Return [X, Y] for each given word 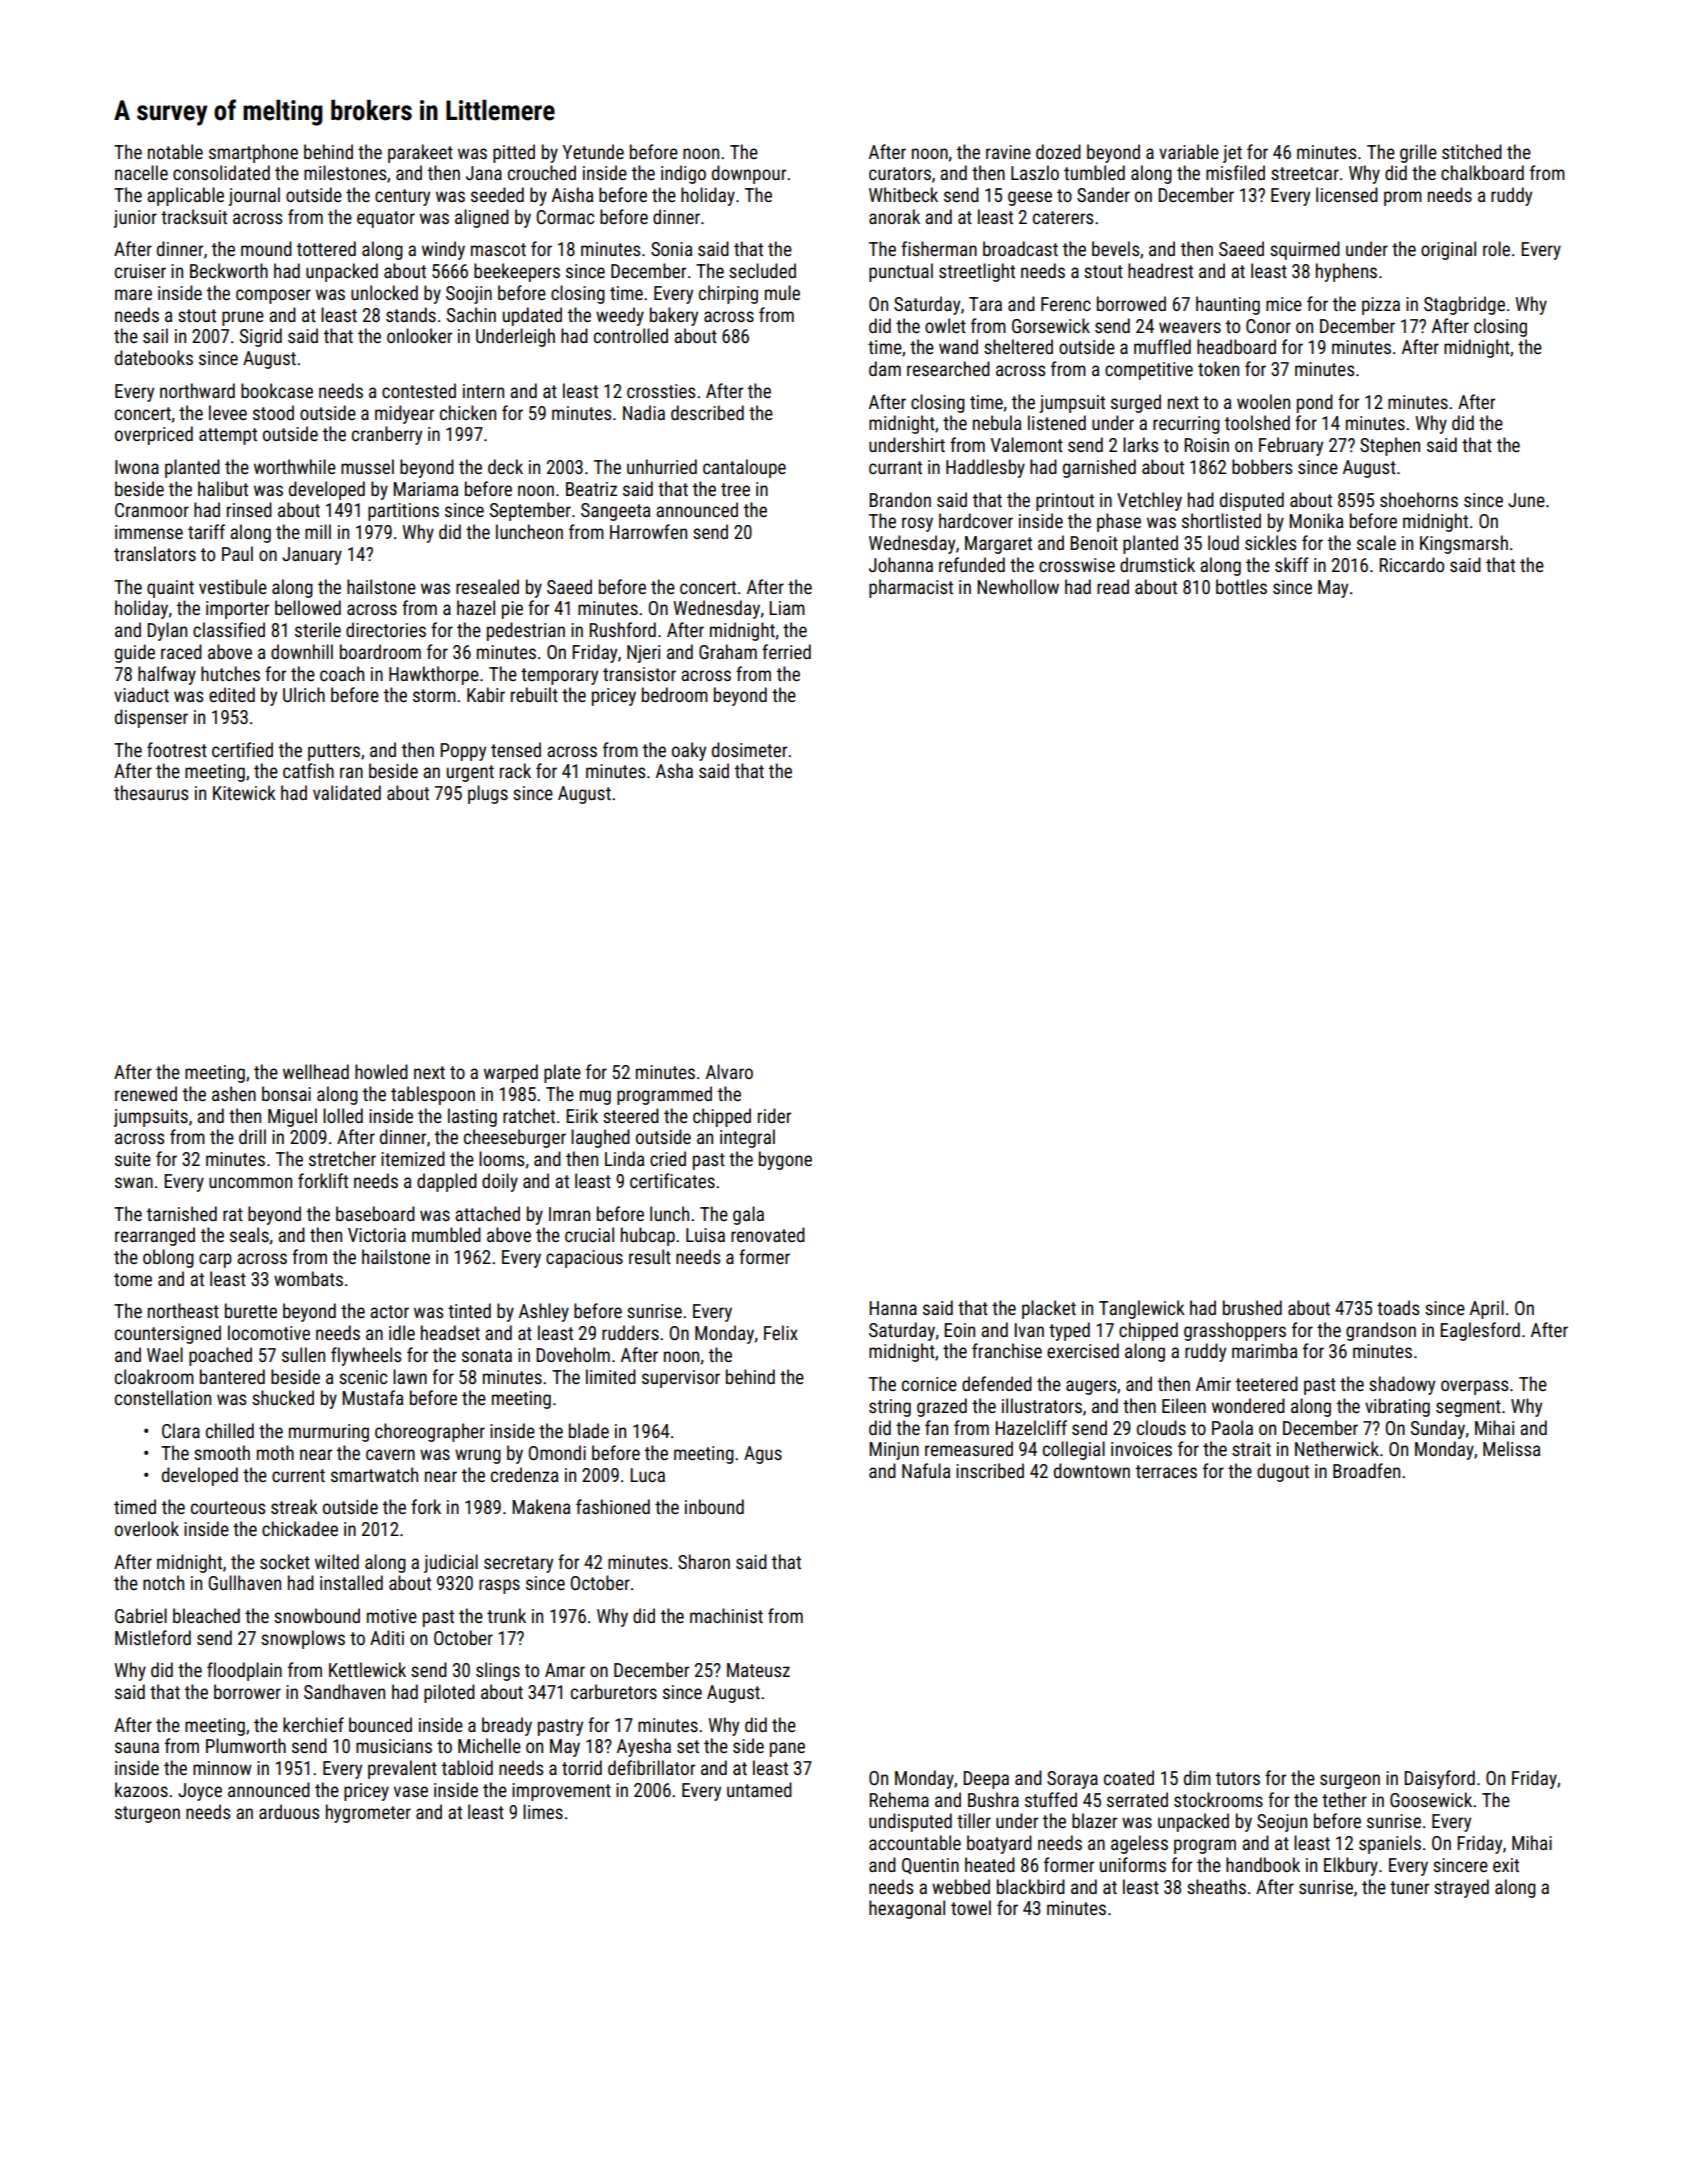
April [1487, 1309]
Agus [763, 1455]
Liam [787, 608]
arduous [289, 1811]
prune [243, 318]
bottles [1241, 586]
